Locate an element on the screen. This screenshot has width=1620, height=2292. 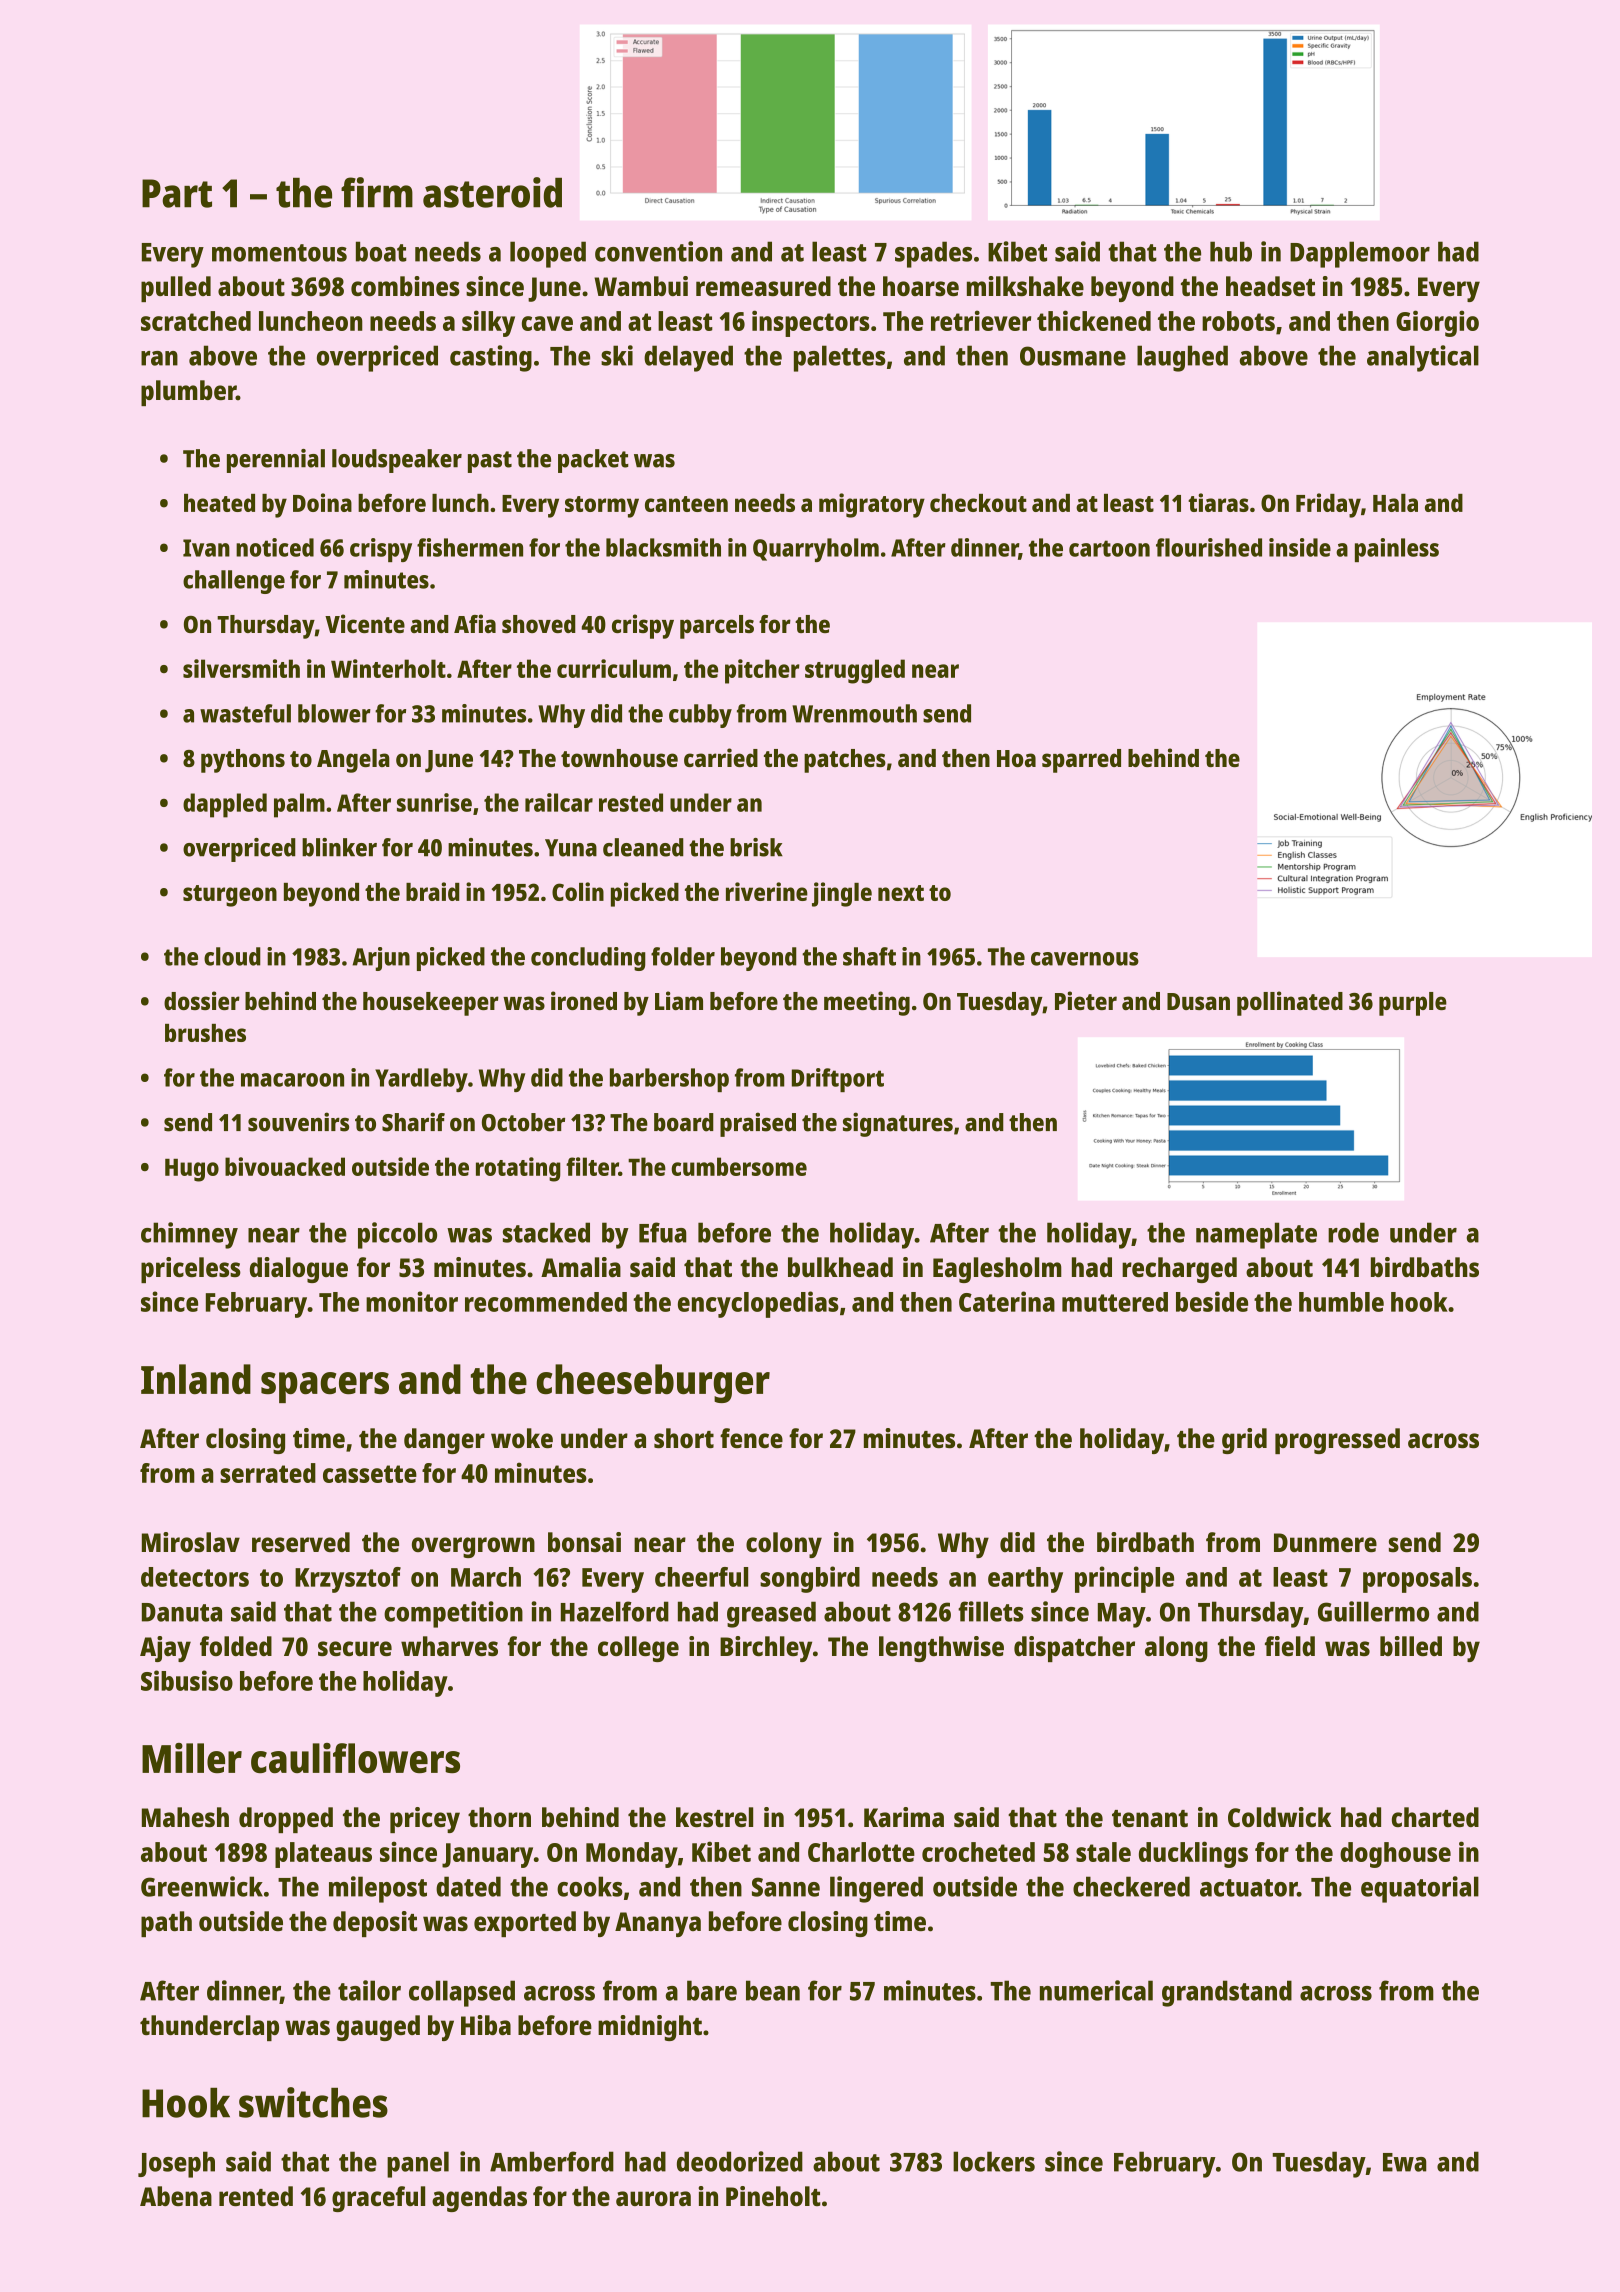
cartoon is located at coordinates (1109, 548).
